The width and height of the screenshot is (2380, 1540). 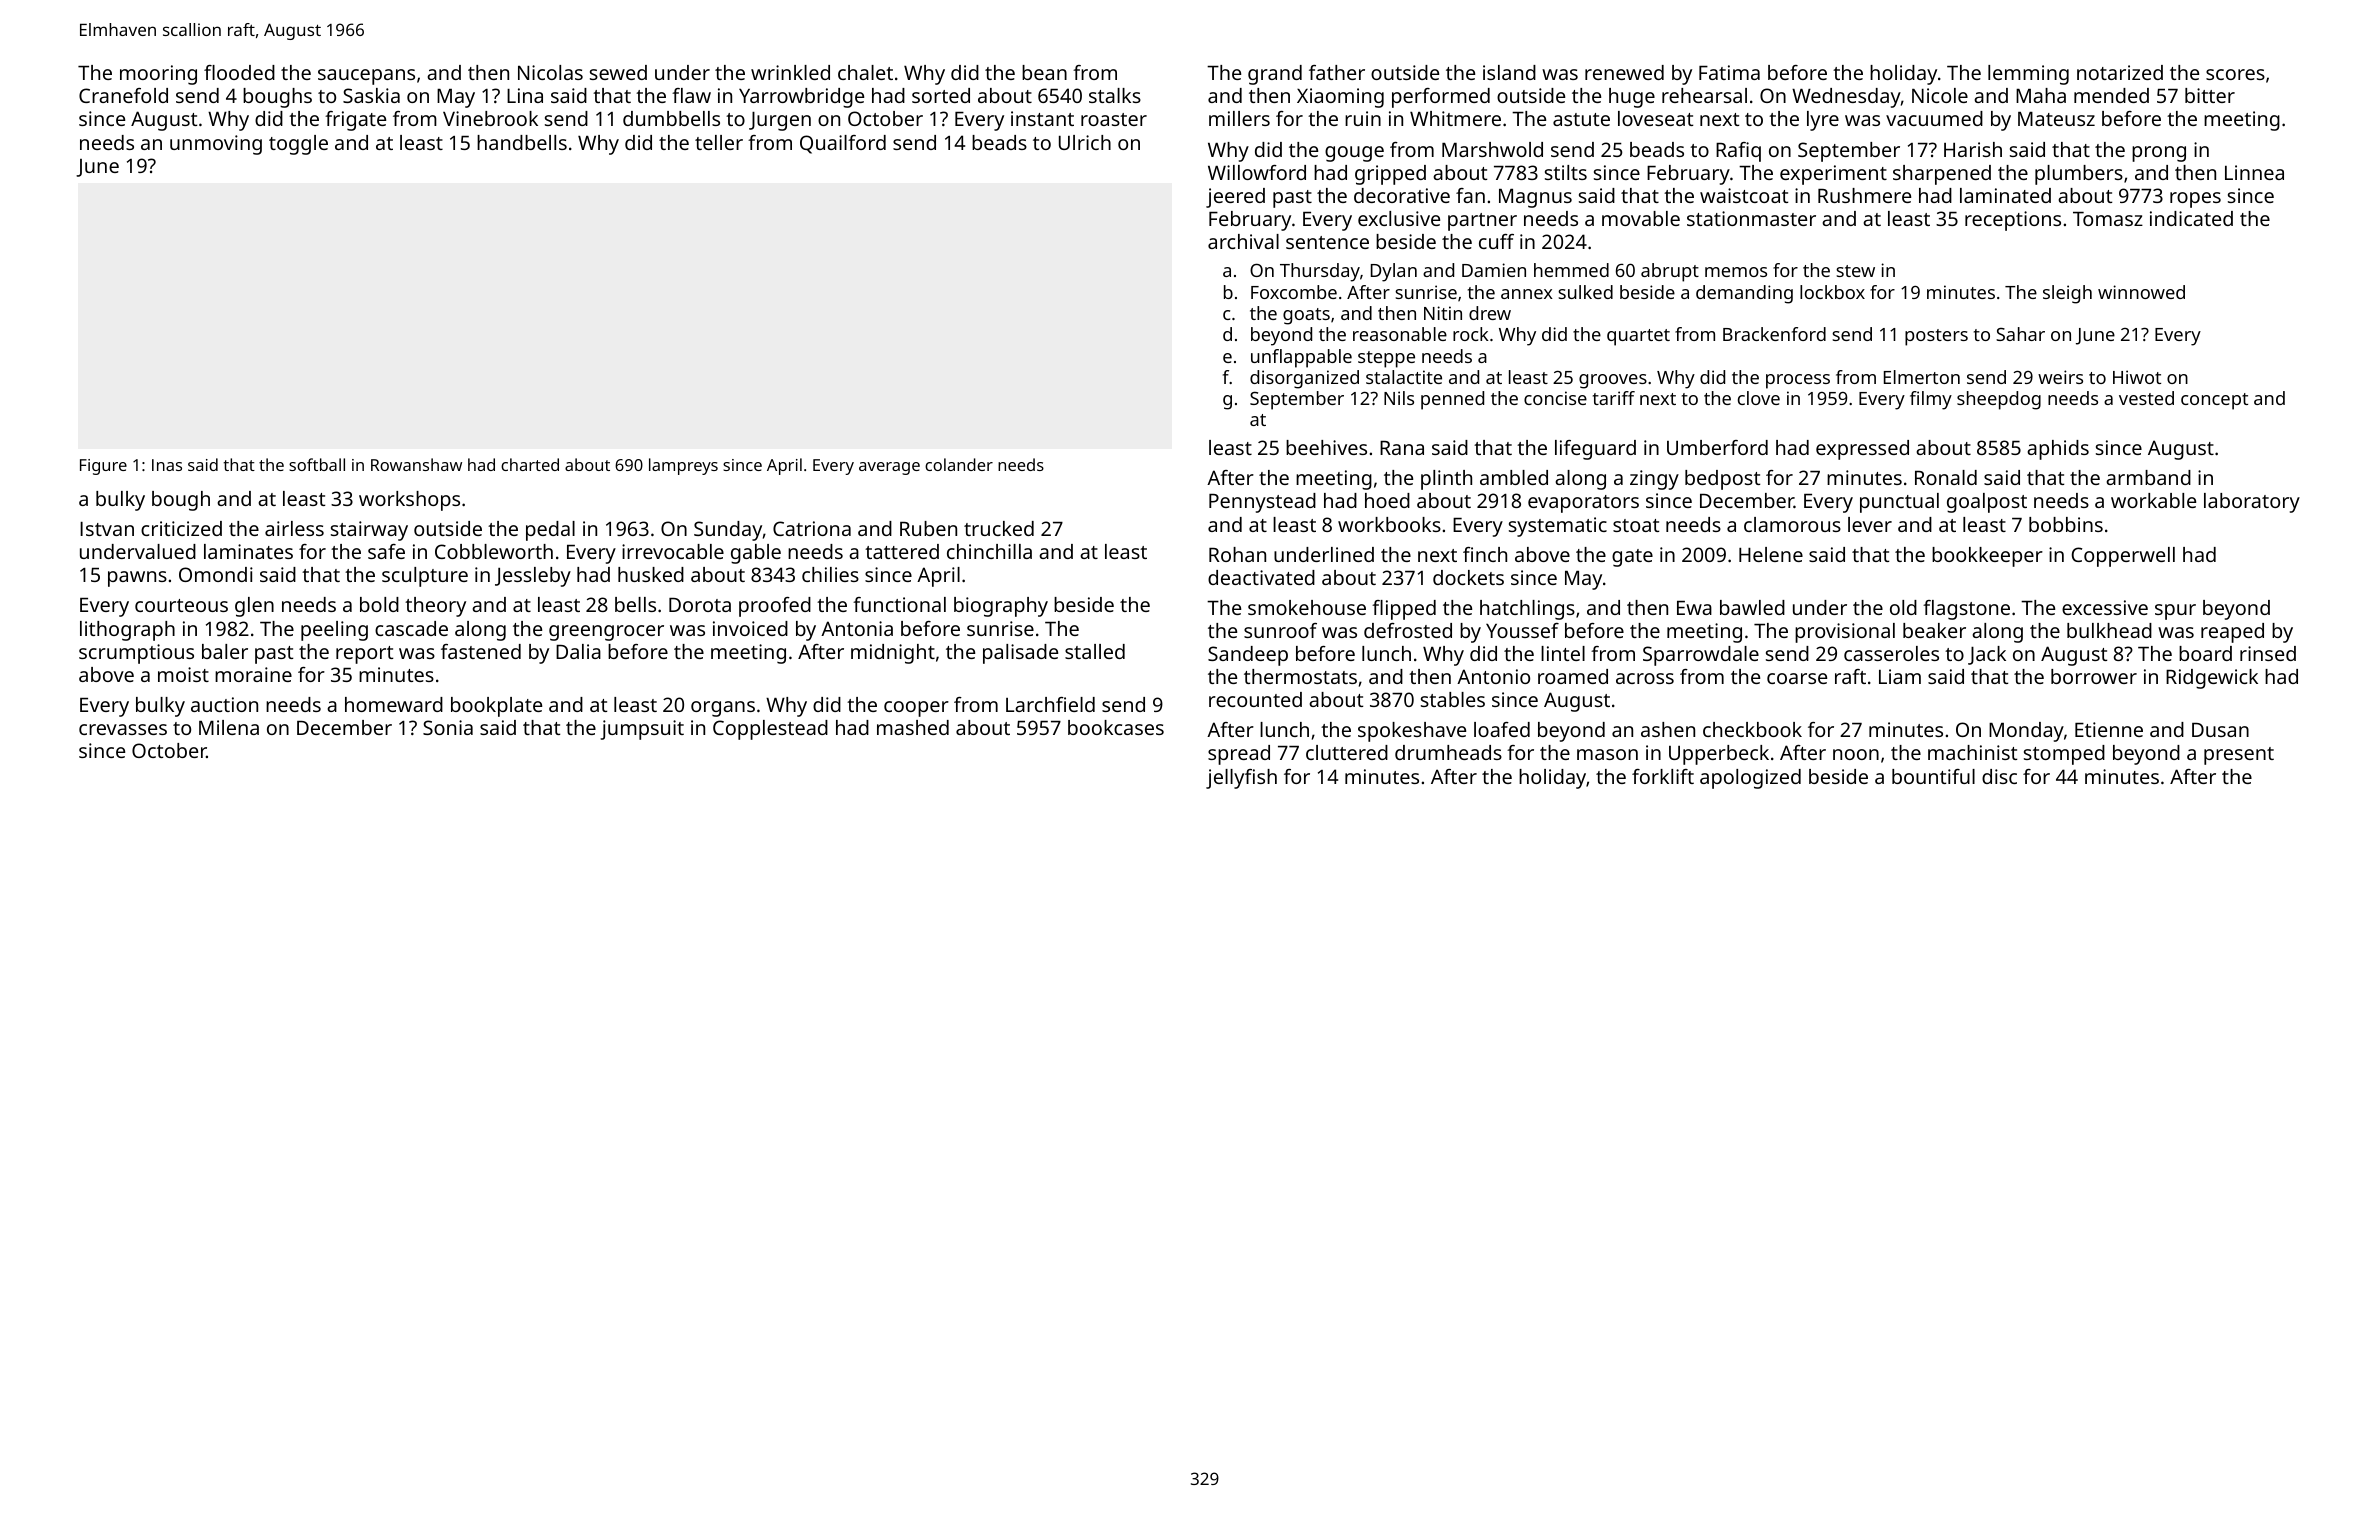 I want to click on prong, so click(x=2159, y=154).
